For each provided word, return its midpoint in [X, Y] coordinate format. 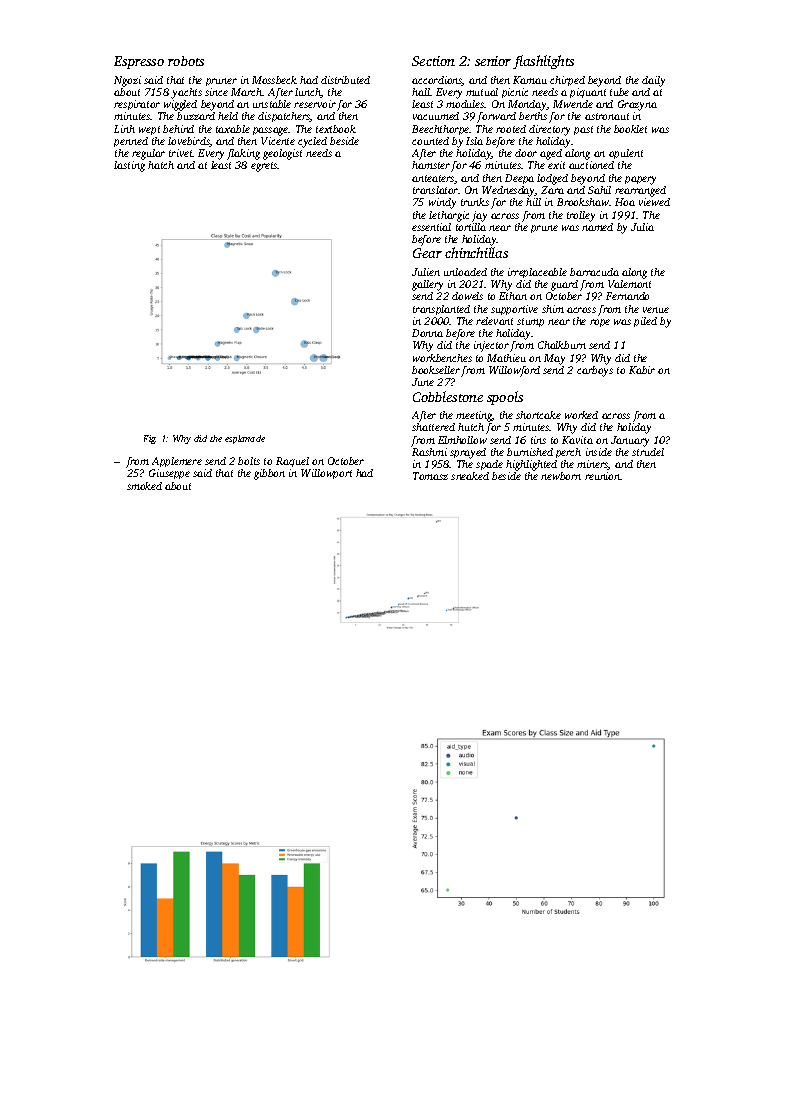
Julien [426, 272]
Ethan [513, 296]
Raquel [292, 462]
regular [148, 154]
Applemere [177, 462]
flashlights [543, 62]
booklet [630, 129]
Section [433, 61]
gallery [427, 285]
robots [186, 61]
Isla [474, 141]
